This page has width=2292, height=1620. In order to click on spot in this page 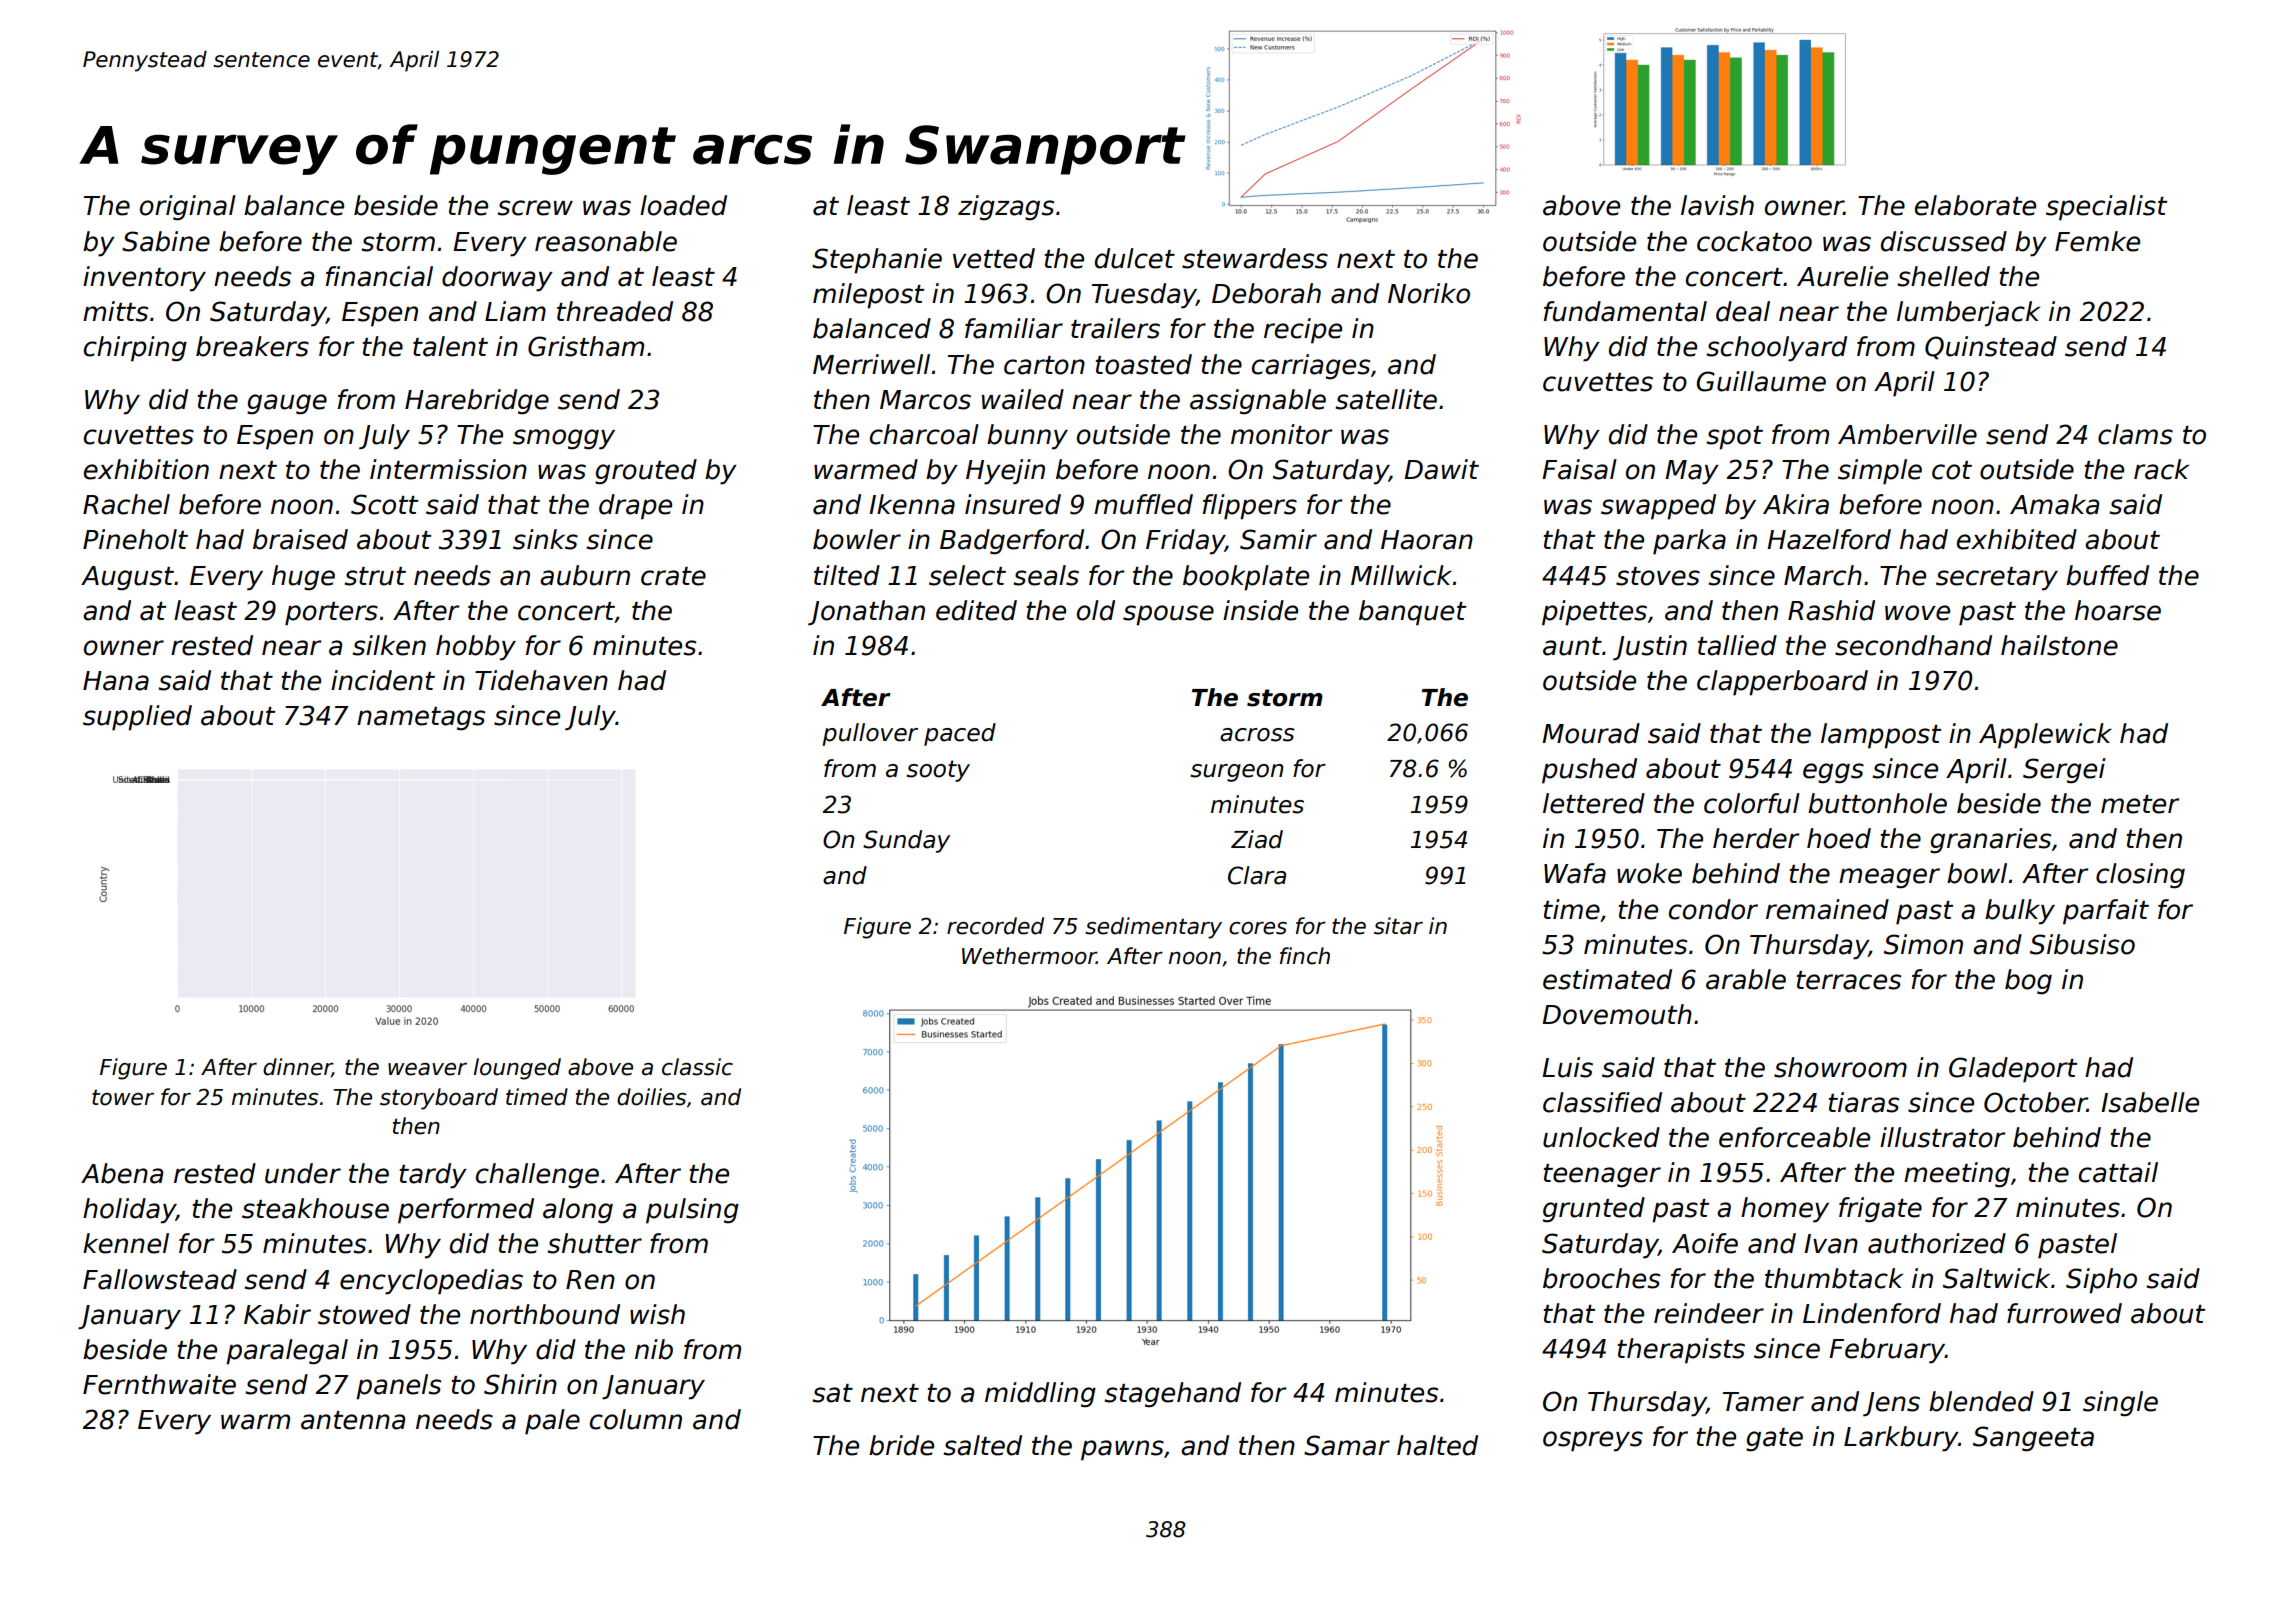, I will do `click(1734, 438)`.
